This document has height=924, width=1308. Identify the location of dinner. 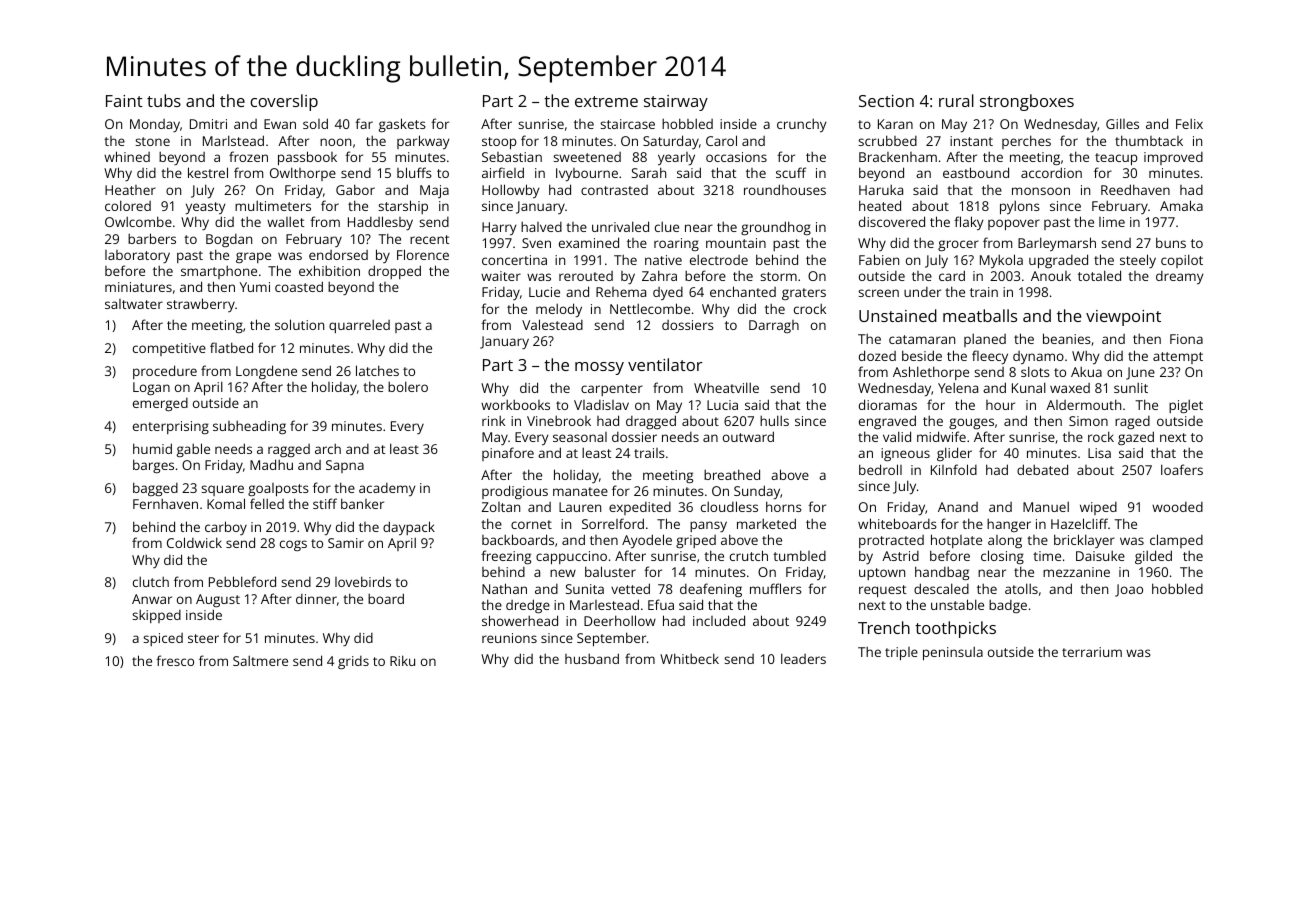
(316, 599).
